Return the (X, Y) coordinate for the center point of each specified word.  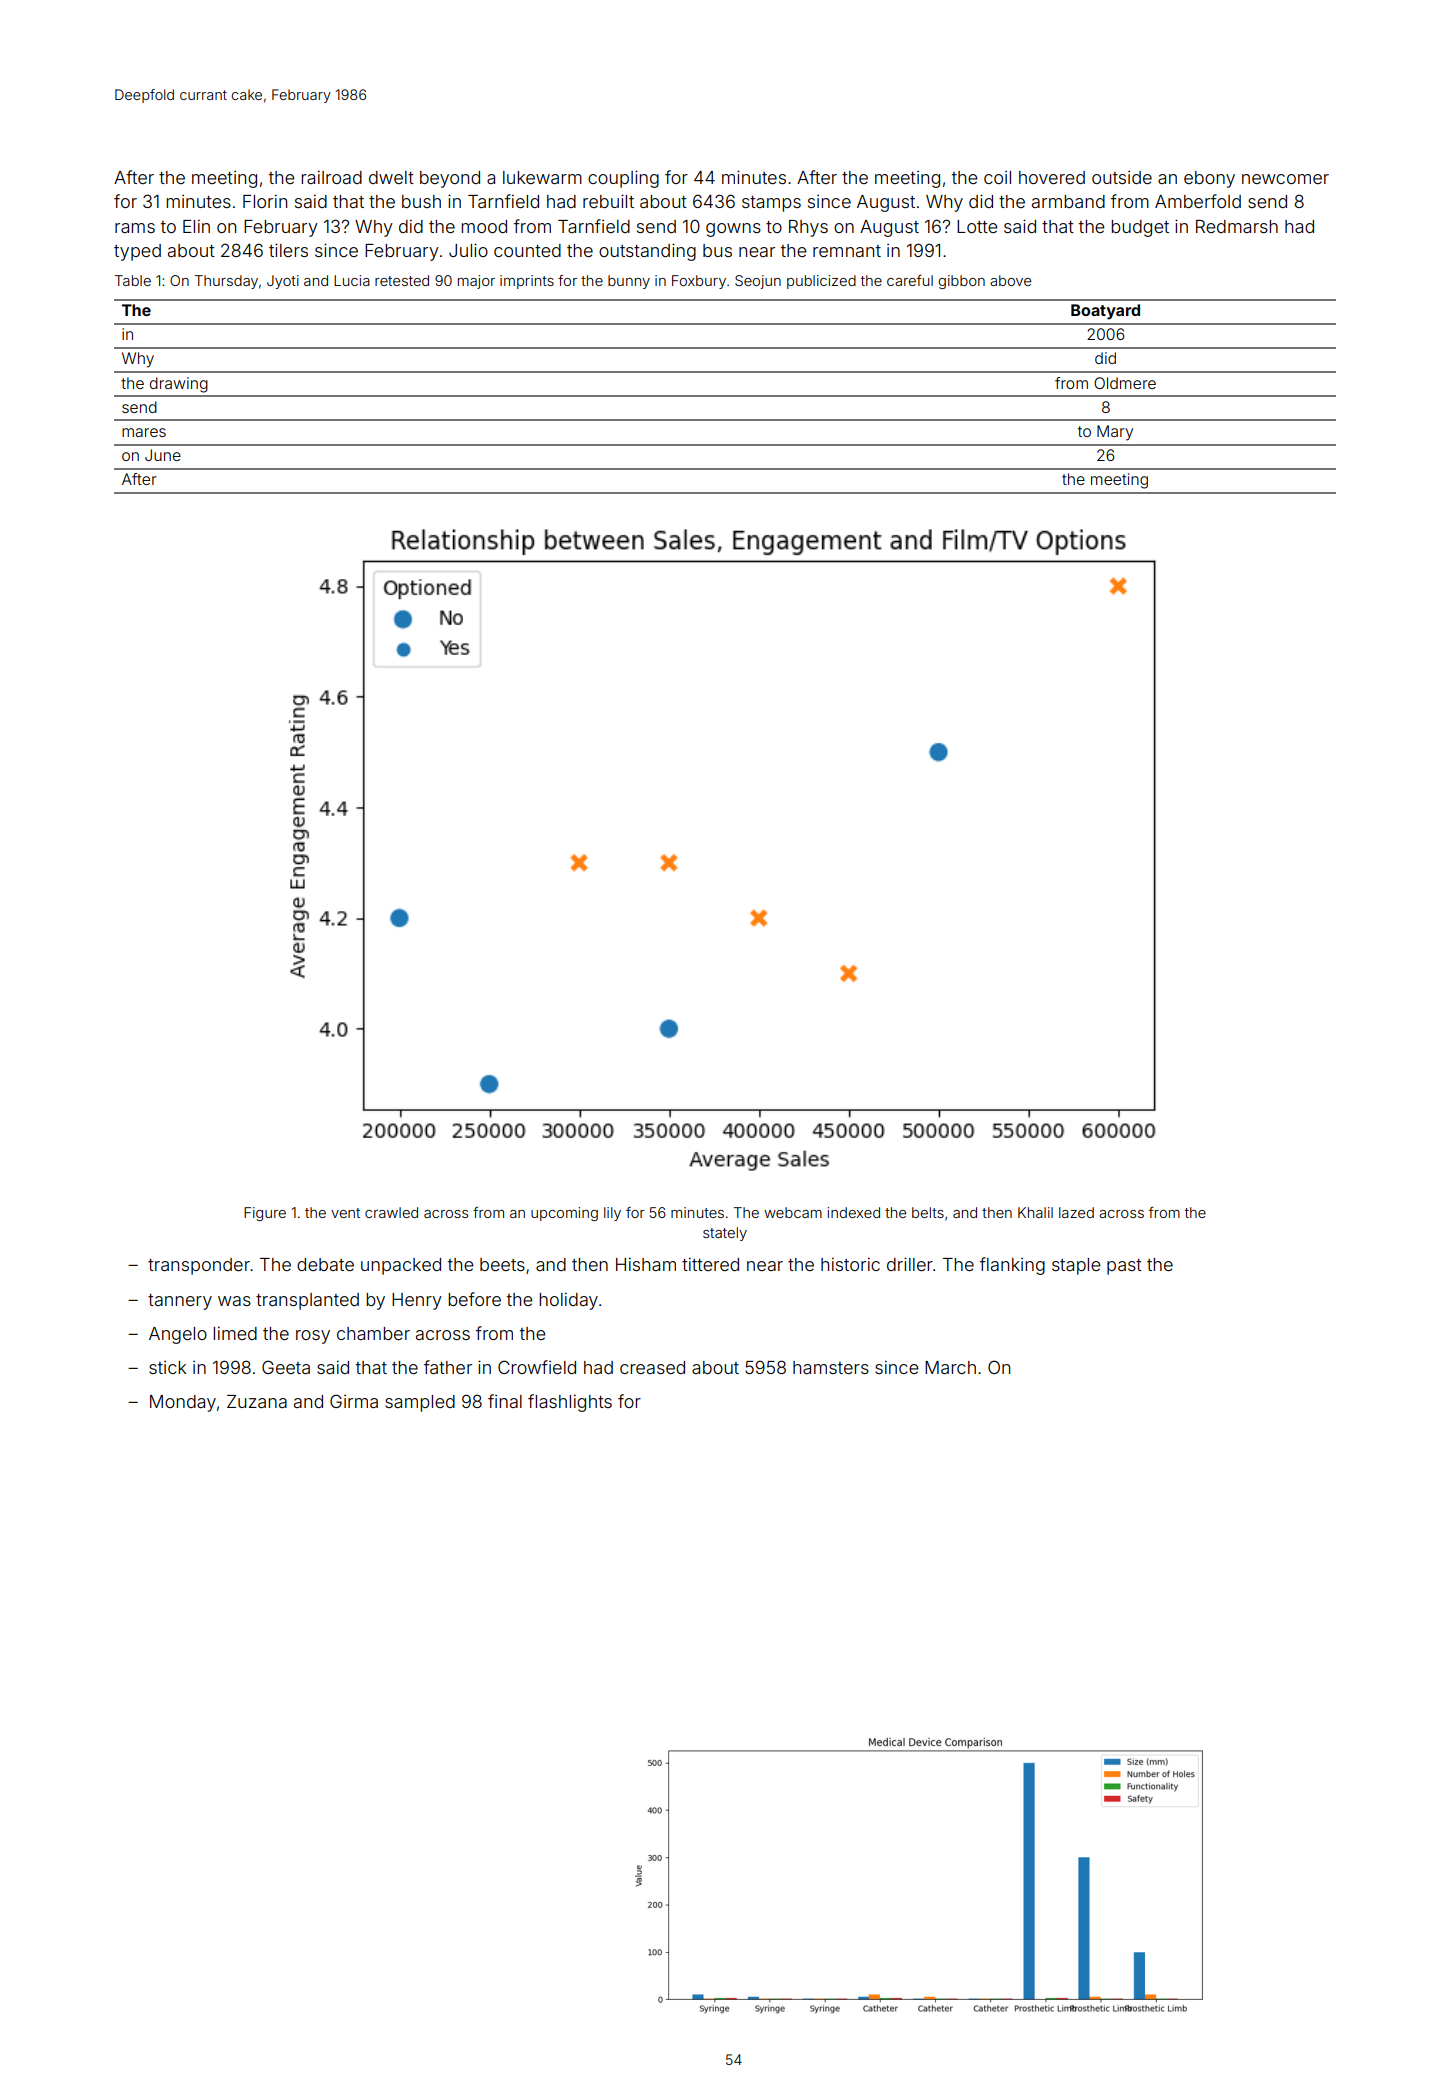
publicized (821, 282)
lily (612, 1214)
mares (144, 432)
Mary (1115, 433)
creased (652, 1367)
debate (325, 1264)
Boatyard (1105, 312)
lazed (1076, 1212)
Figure (265, 1214)
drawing (179, 385)
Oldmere (1125, 383)
